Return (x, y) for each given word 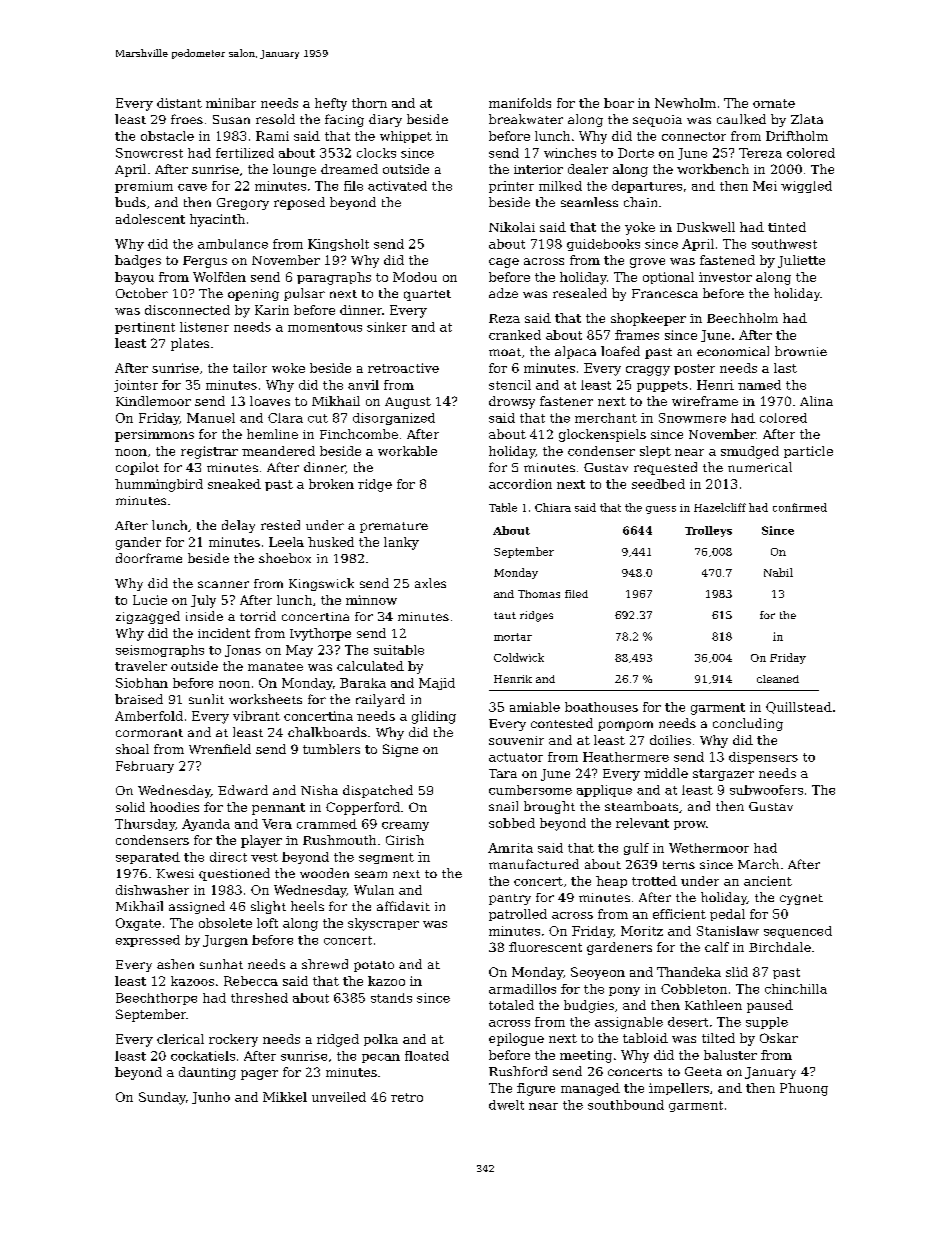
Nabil (778, 572)
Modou (415, 277)
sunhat (221, 964)
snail (503, 806)
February (145, 767)
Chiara (553, 507)
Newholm (685, 103)
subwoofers (766, 790)
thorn (369, 103)
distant (179, 103)
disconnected (187, 310)
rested (280, 525)
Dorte (636, 153)
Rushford (518, 1071)
